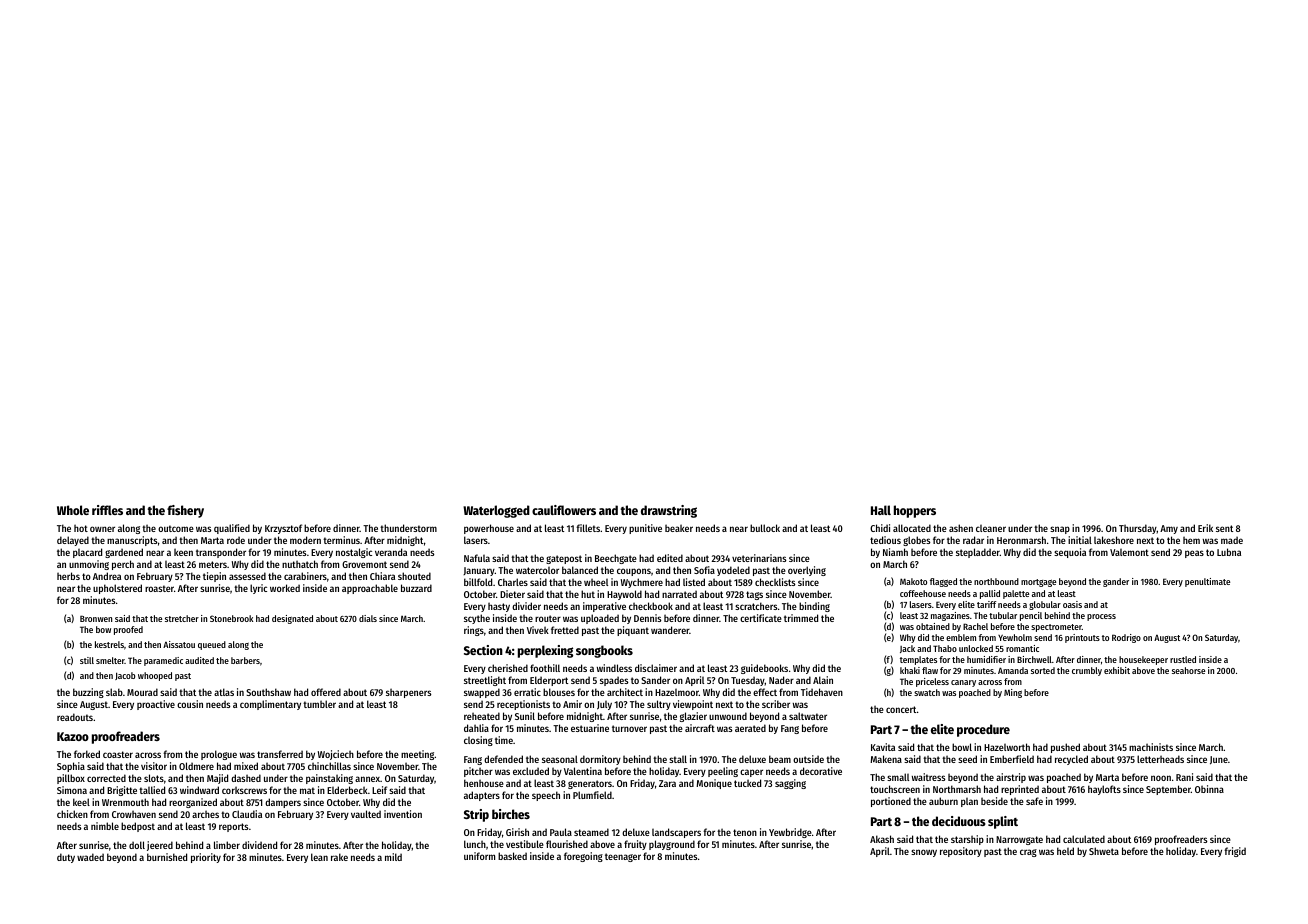  What do you see at coordinates (750, 728) in the screenshot?
I see `aerated` at bounding box center [750, 728].
